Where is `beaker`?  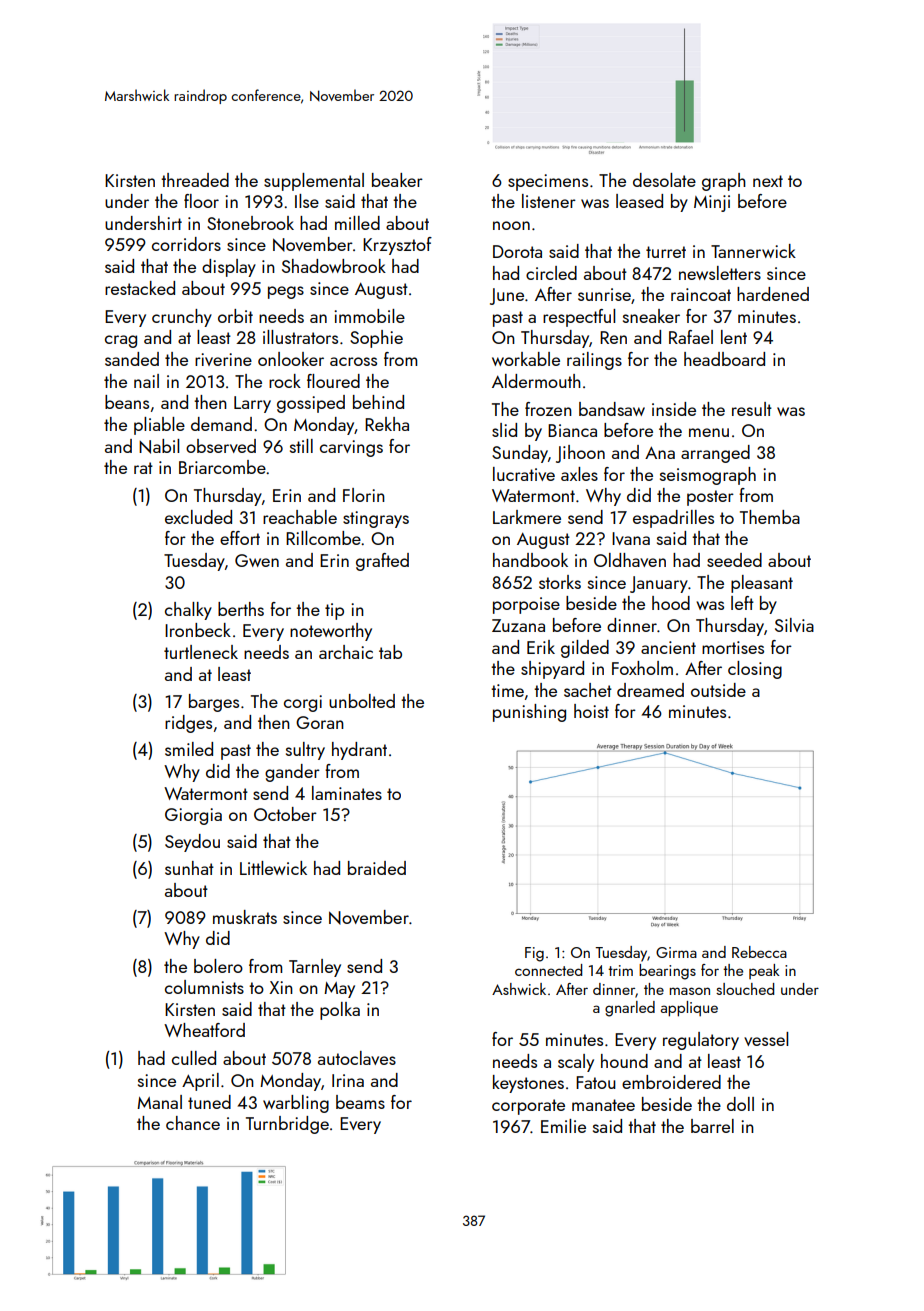 beaker is located at coordinates (397, 180).
